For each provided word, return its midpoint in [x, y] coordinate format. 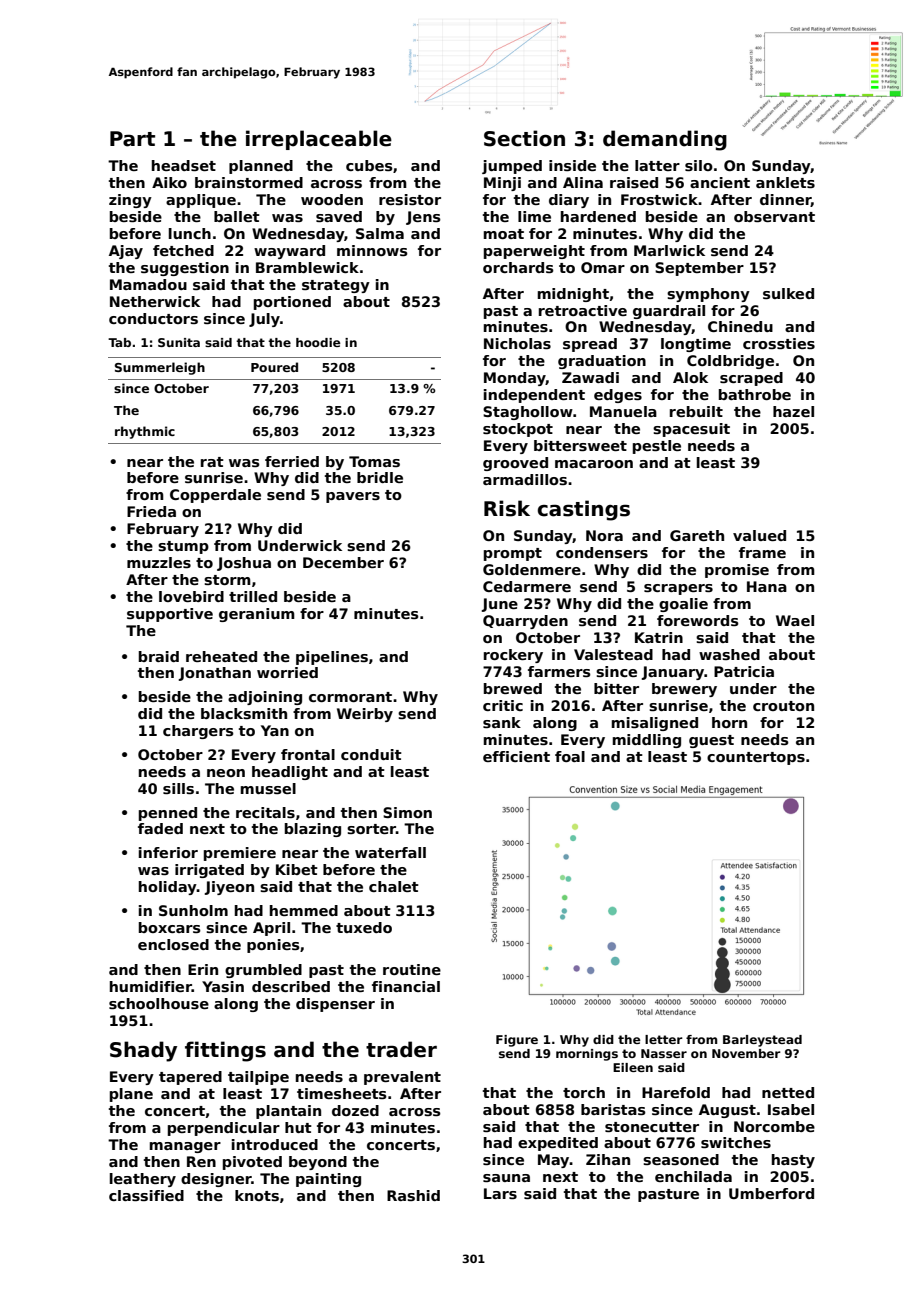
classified [146, 1195]
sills [178, 788]
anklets [785, 182]
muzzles [159, 562]
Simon [407, 812]
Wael [795, 620]
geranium [257, 615]
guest [711, 741]
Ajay [126, 252]
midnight [573, 295]
